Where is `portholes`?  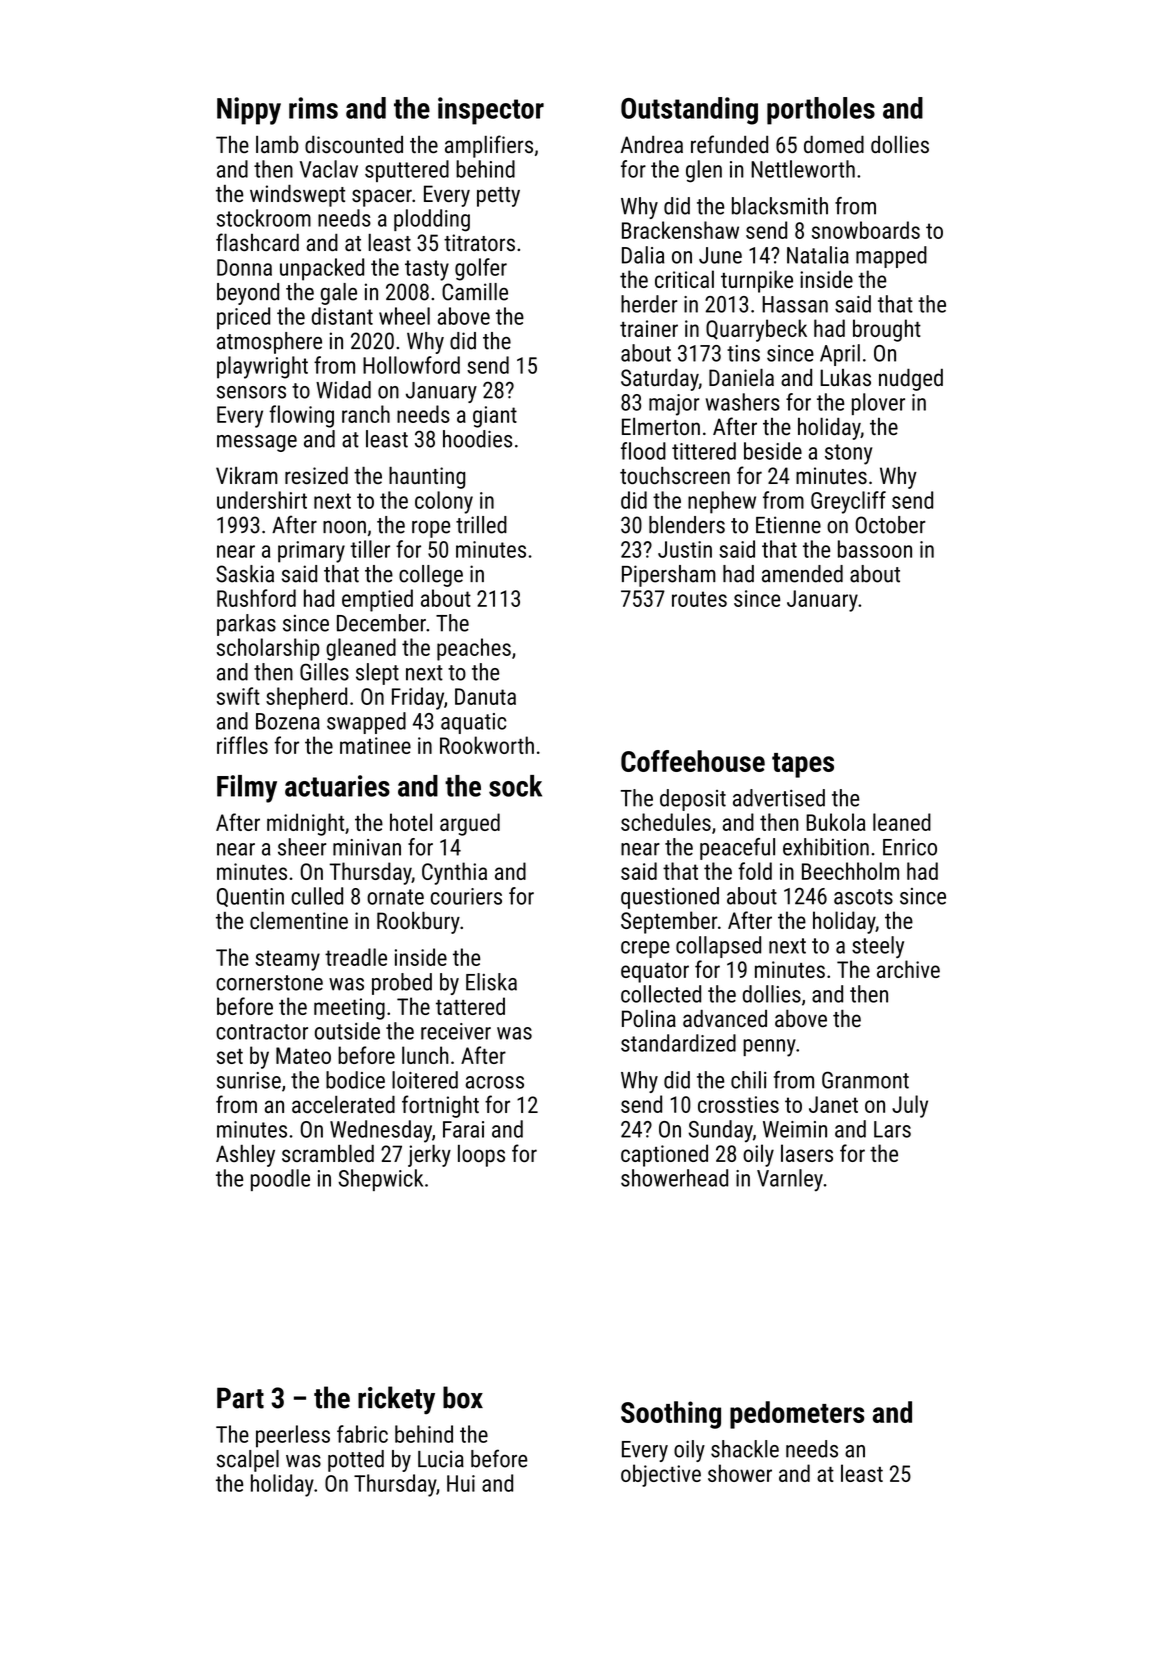 portholes is located at coordinates (821, 111).
